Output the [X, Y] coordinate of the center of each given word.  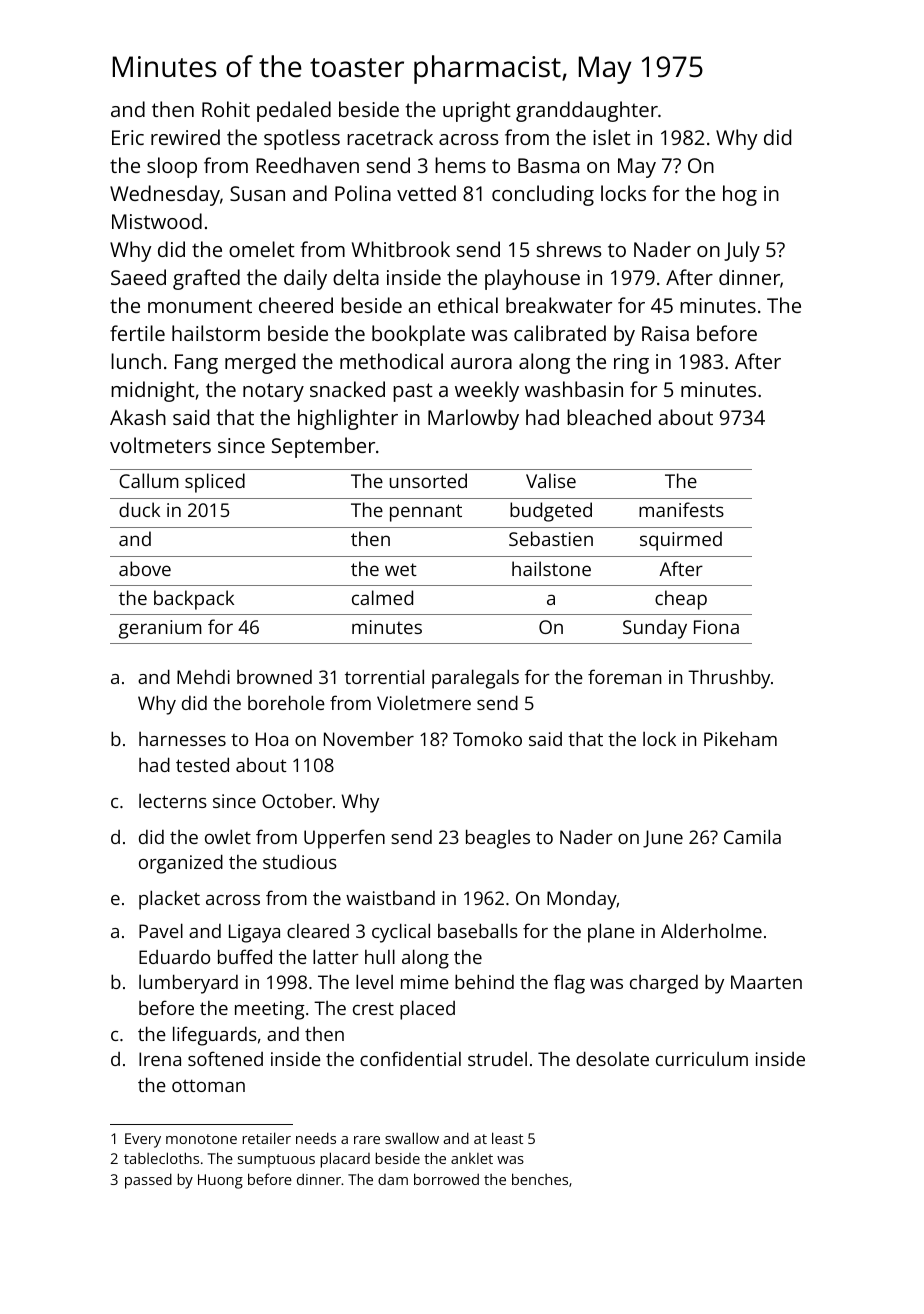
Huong [220, 1181]
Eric [128, 137]
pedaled [294, 111]
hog [740, 195]
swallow [412, 1138]
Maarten [766, 982]
